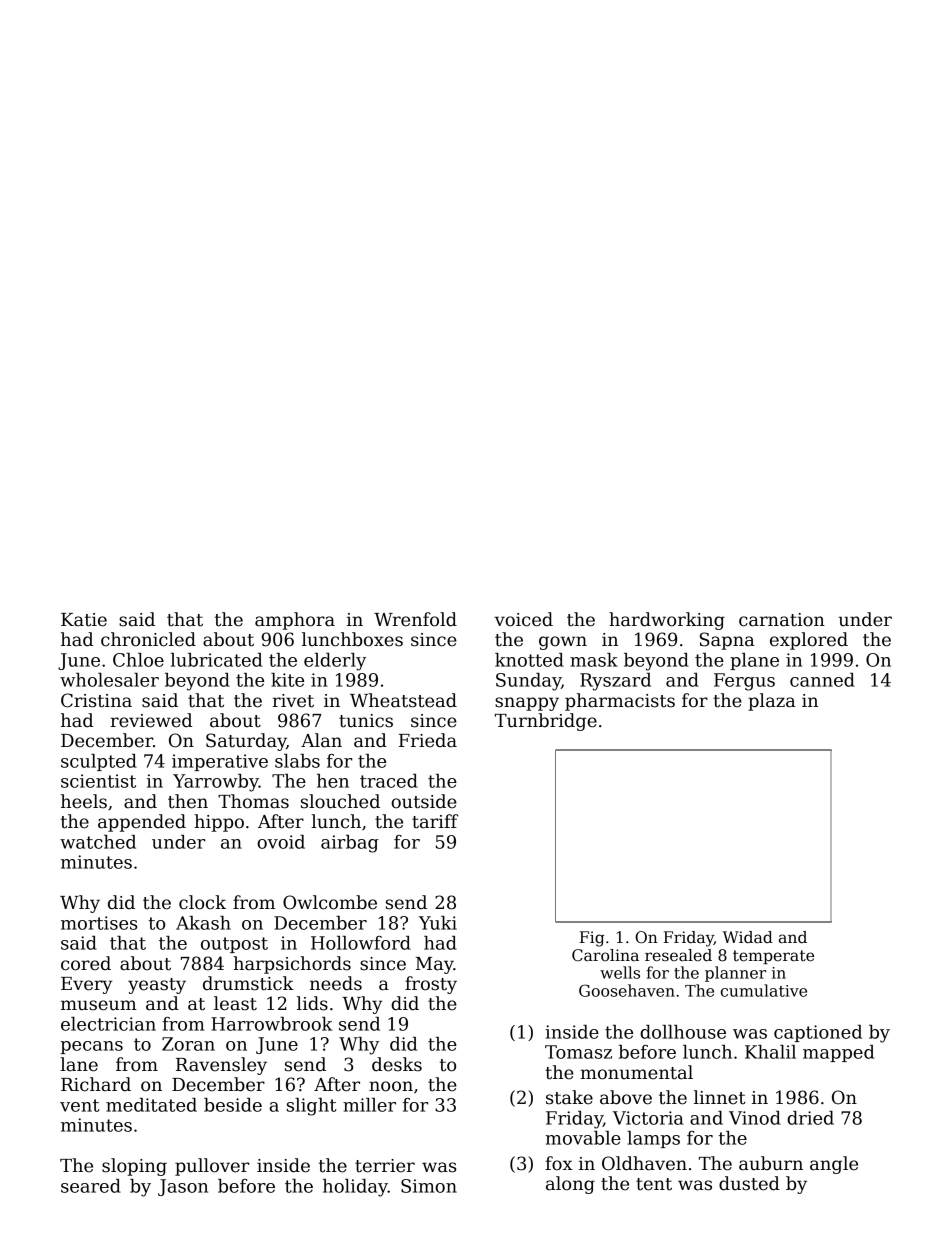 The width and height of the document is (952, 1233). What do you see at coordinates (772, 702) in the document?
I see `plaza` at bounding box center [772, 702].
